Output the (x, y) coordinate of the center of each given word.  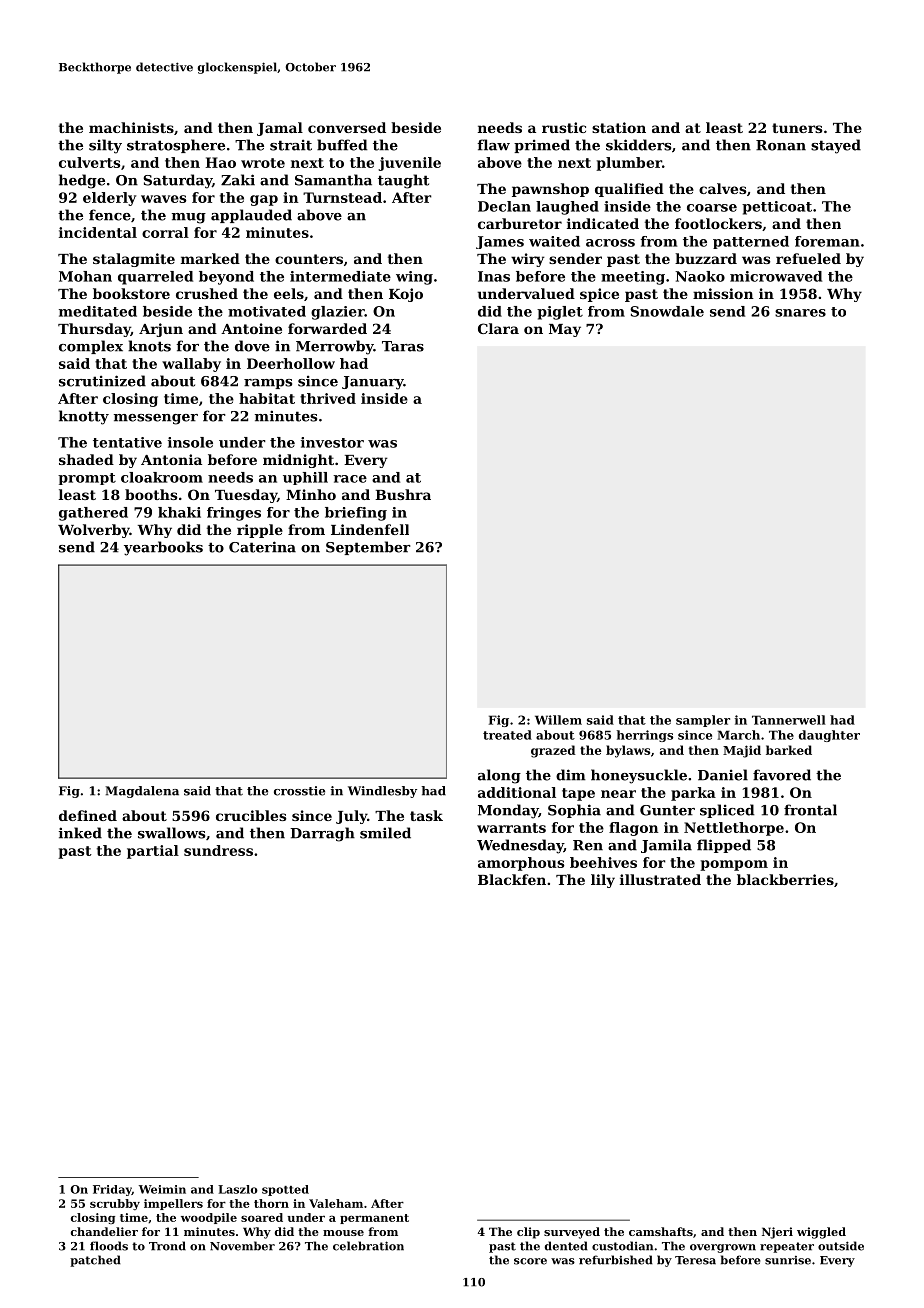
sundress (218, 850)
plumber (629, 164)
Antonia (171, 459)
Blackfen (512, 879)
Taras (403, 346)
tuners (797, 128)
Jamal (280, 129)
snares (800, 313)
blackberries (785, 879)
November (242, 1246)
